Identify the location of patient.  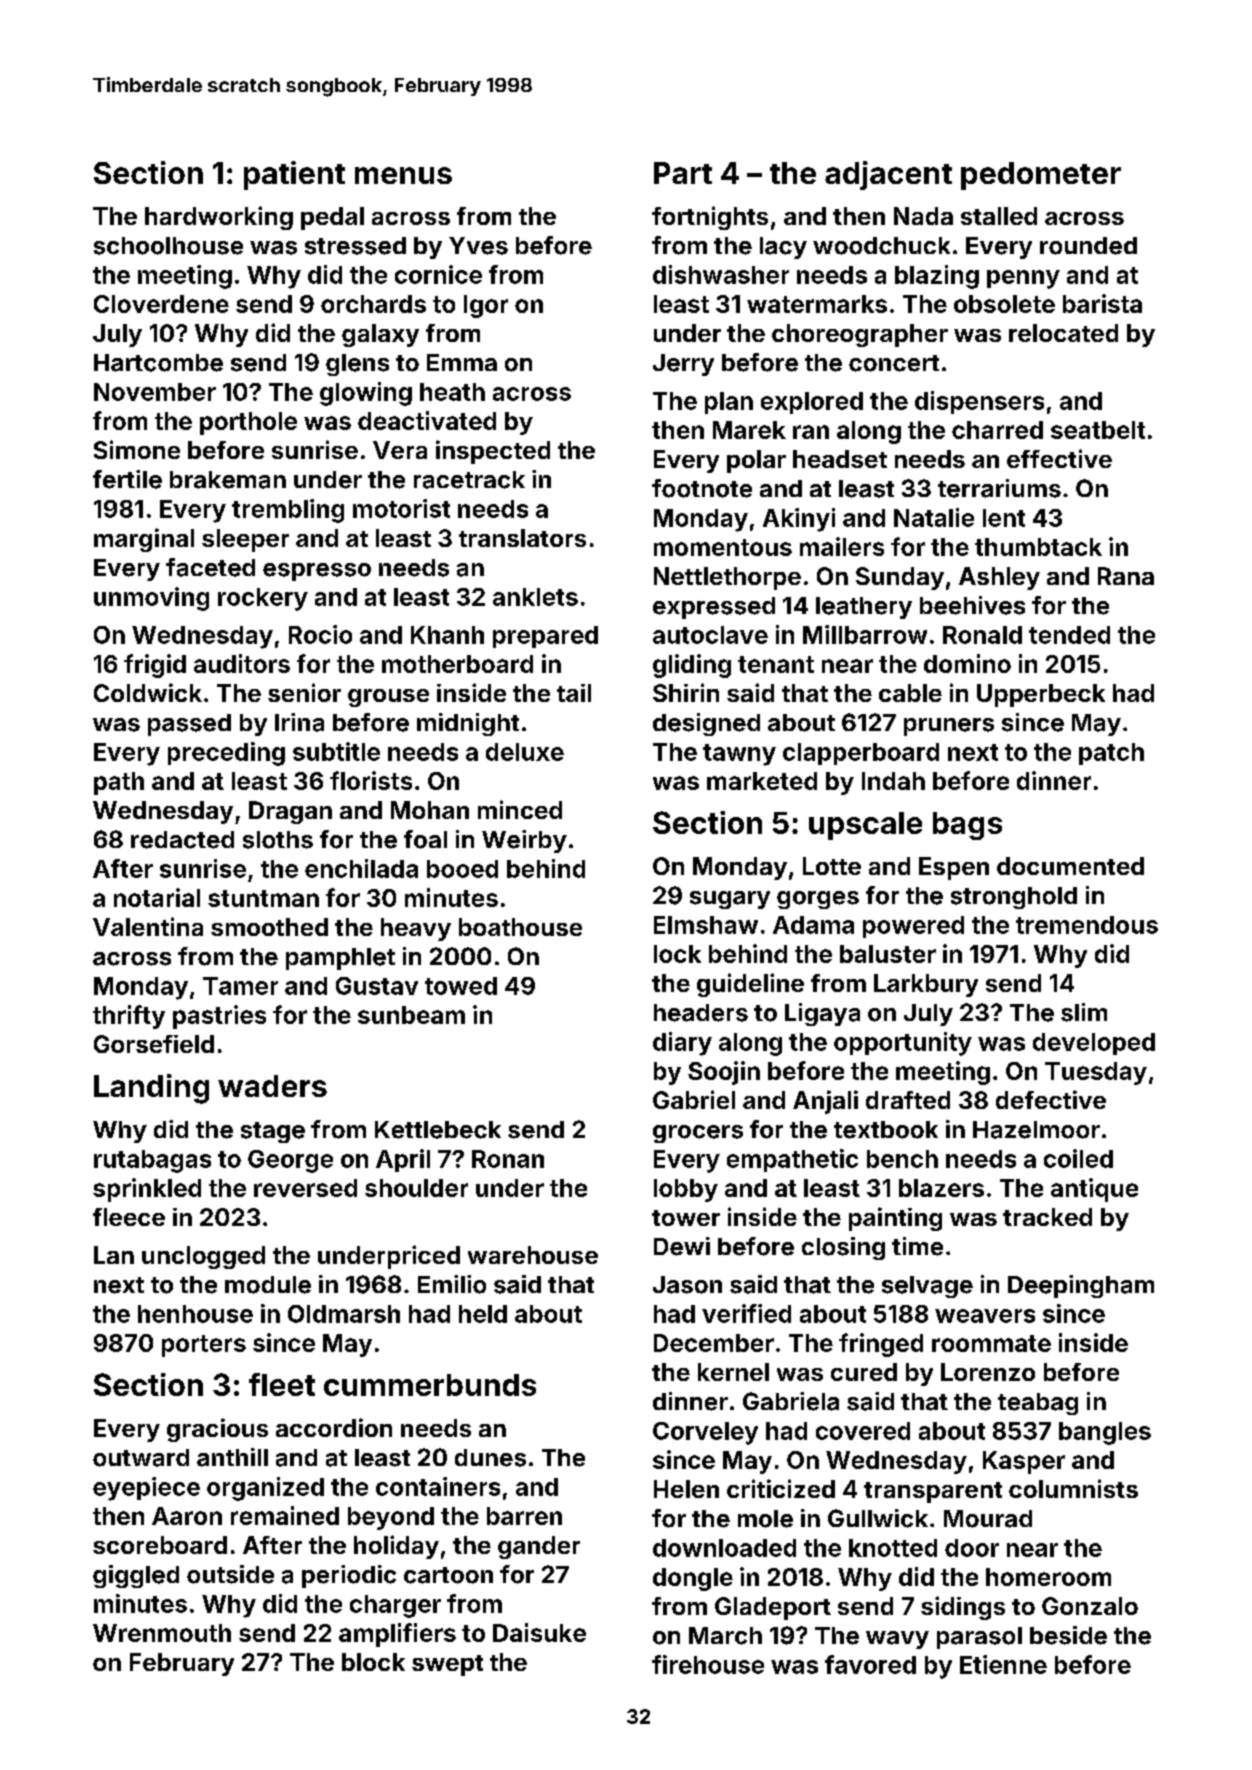
(294, 175).
